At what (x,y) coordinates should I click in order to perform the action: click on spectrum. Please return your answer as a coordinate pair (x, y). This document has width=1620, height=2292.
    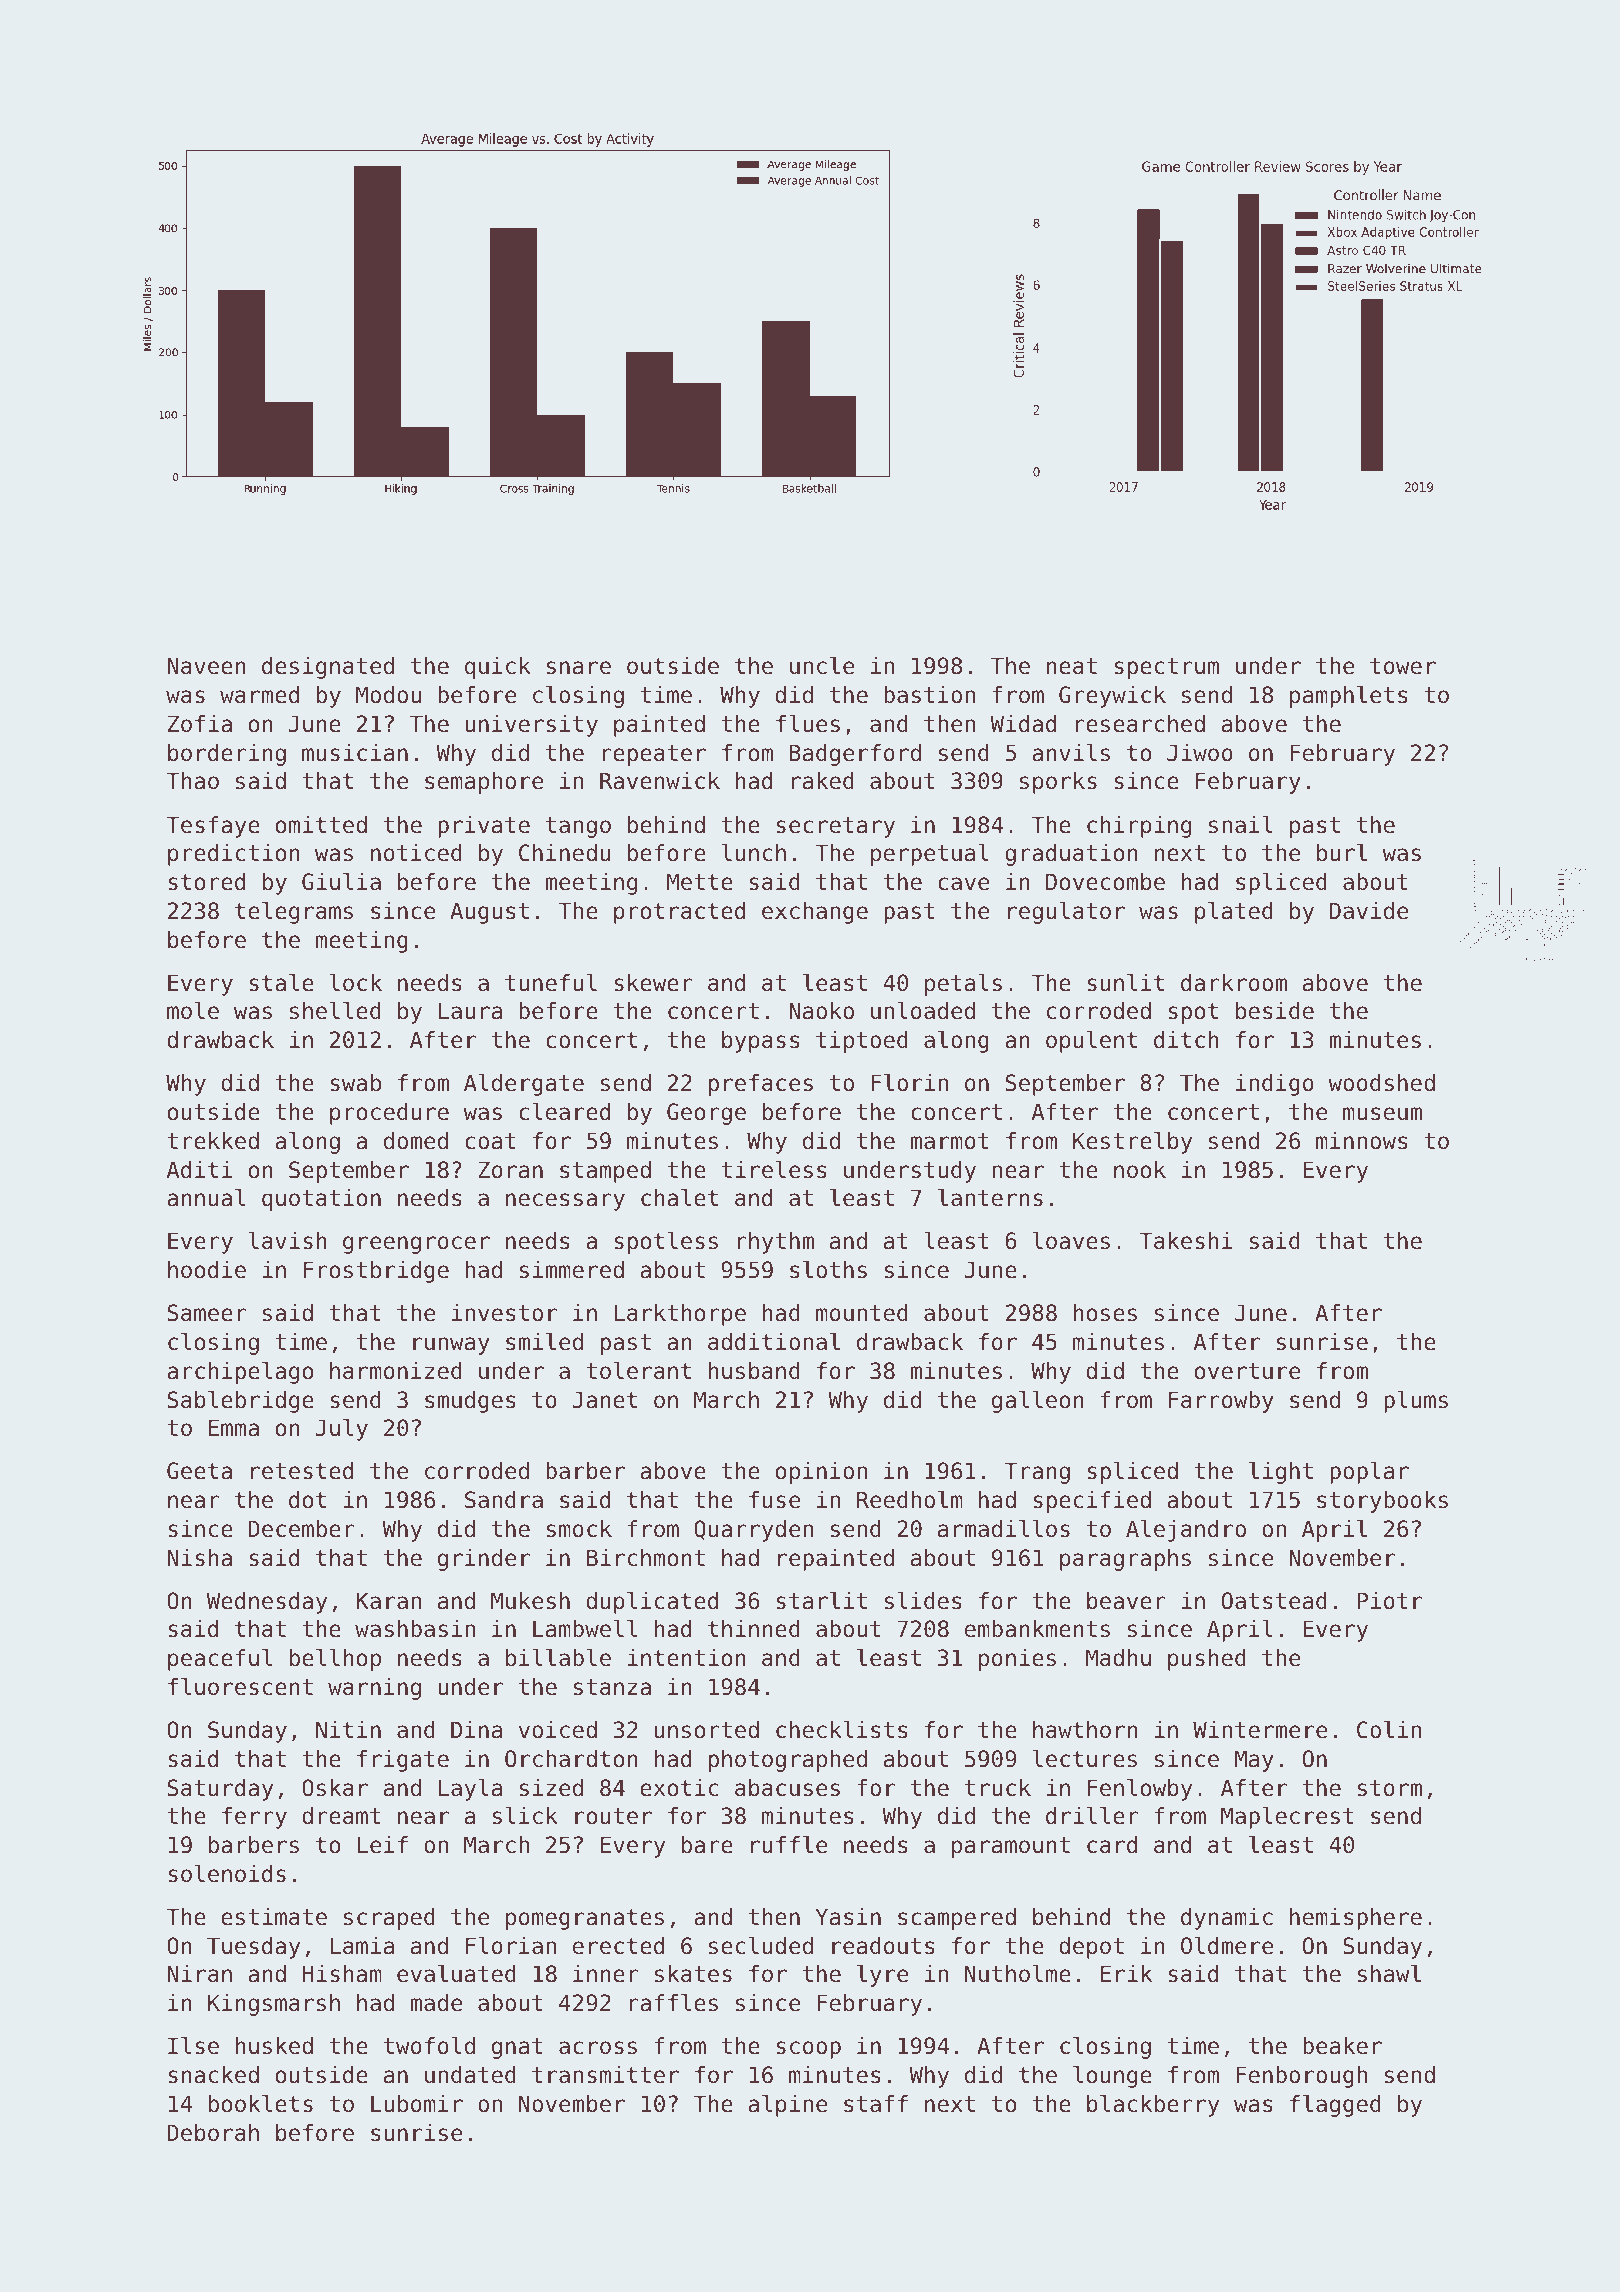
    Looking at the image, I should click on (1166, 668).
